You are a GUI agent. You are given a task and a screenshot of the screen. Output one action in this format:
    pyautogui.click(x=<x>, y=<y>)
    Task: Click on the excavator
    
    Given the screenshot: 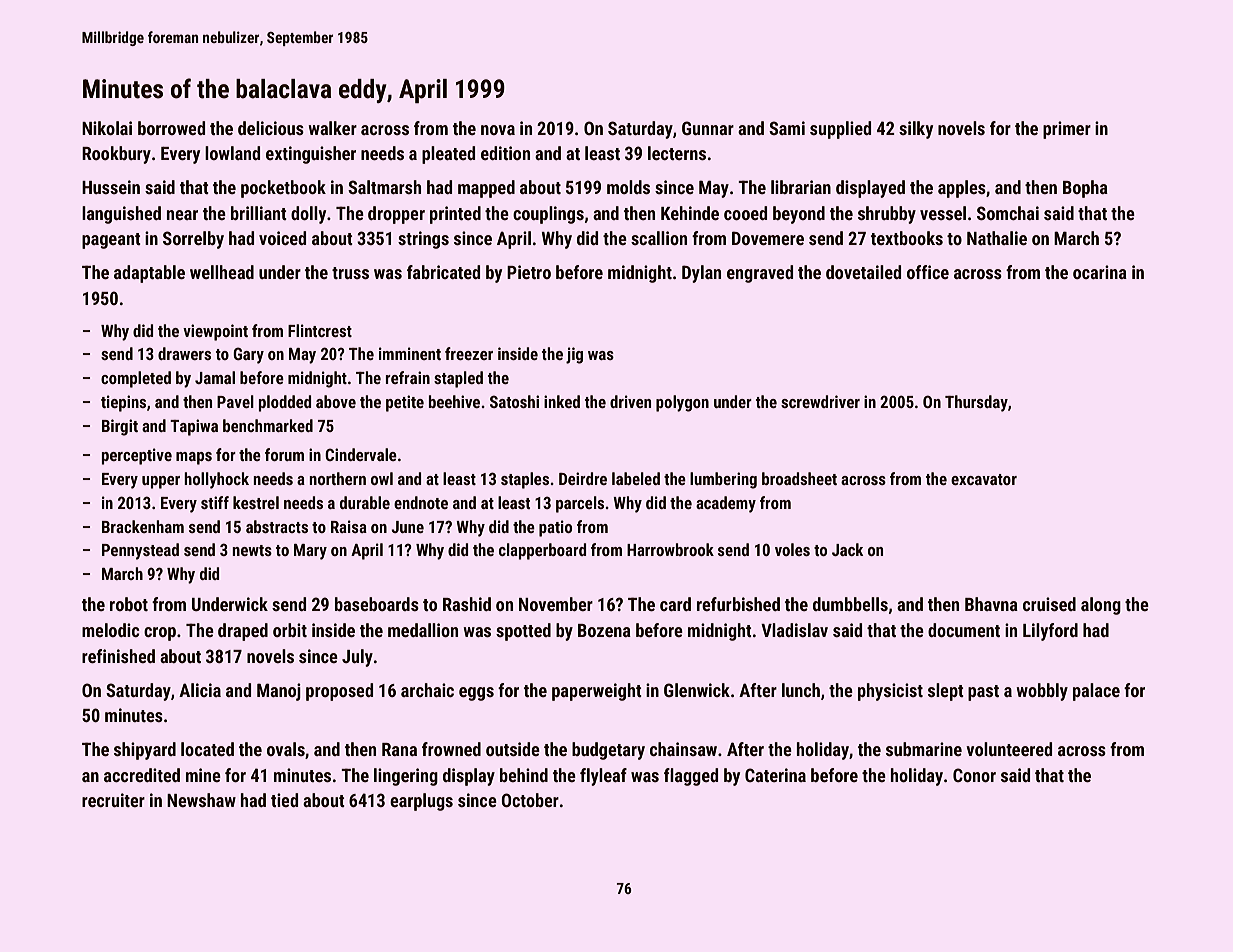 What is the action you would take?
    pyautogui.click(x=984, y=479)
